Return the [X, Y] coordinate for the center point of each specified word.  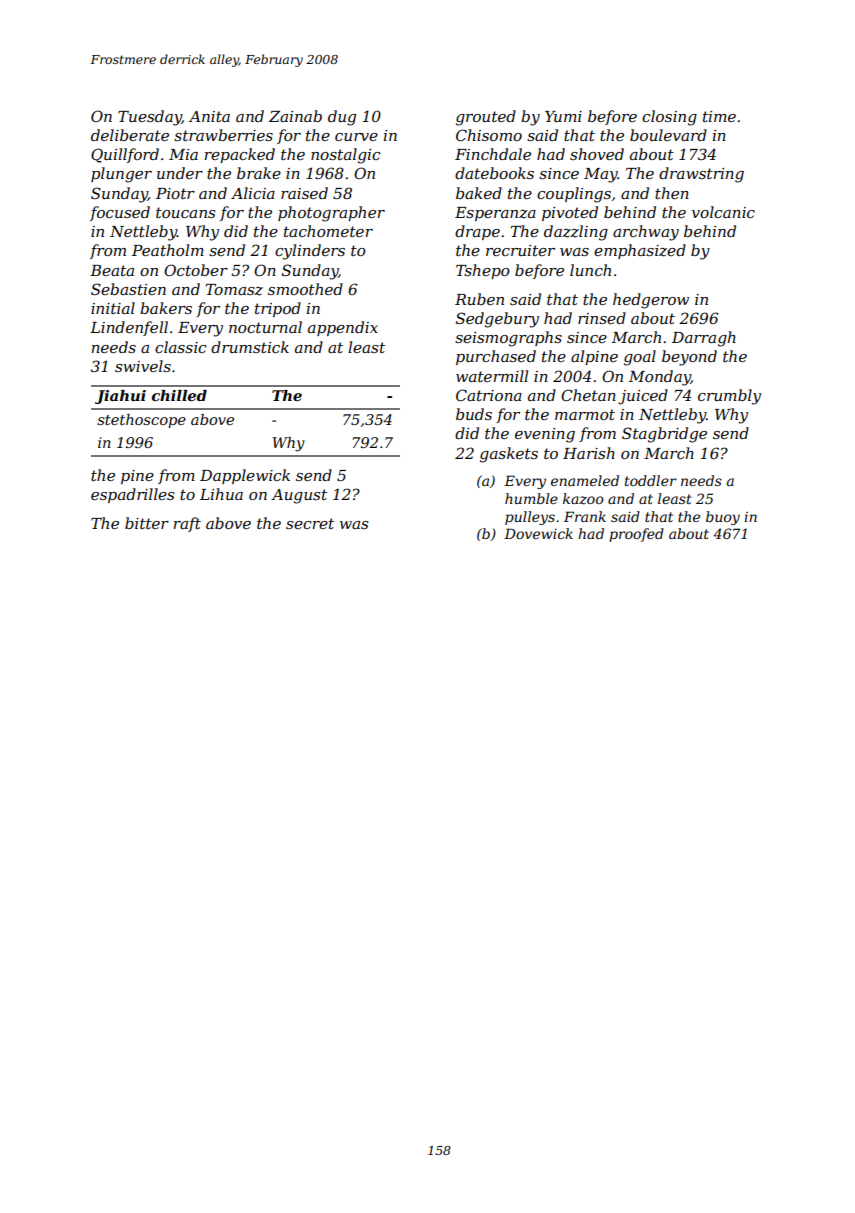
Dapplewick [245, 476]
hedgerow [651, 301]
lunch [590, 270]
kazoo [583, 499]
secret [310, 523]
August [299, 496]
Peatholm [168, 250]
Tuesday [150, 118]
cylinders [310, 252]
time [719, 116]
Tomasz [234, 290]
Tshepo [483, 271]
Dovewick [538, 533]
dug [342, 118]
